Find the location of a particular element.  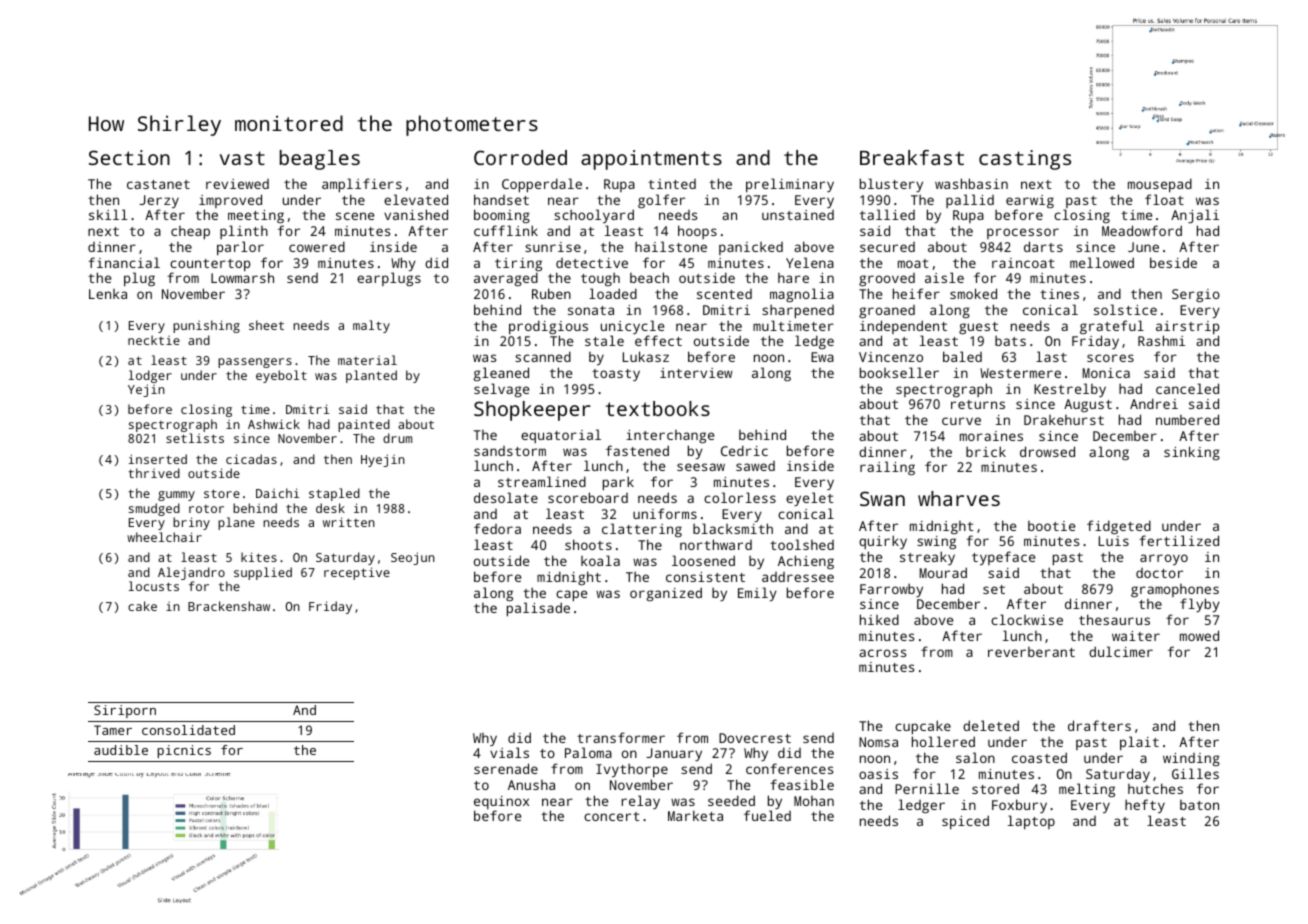

vials is located at coordinates (509, 752).
